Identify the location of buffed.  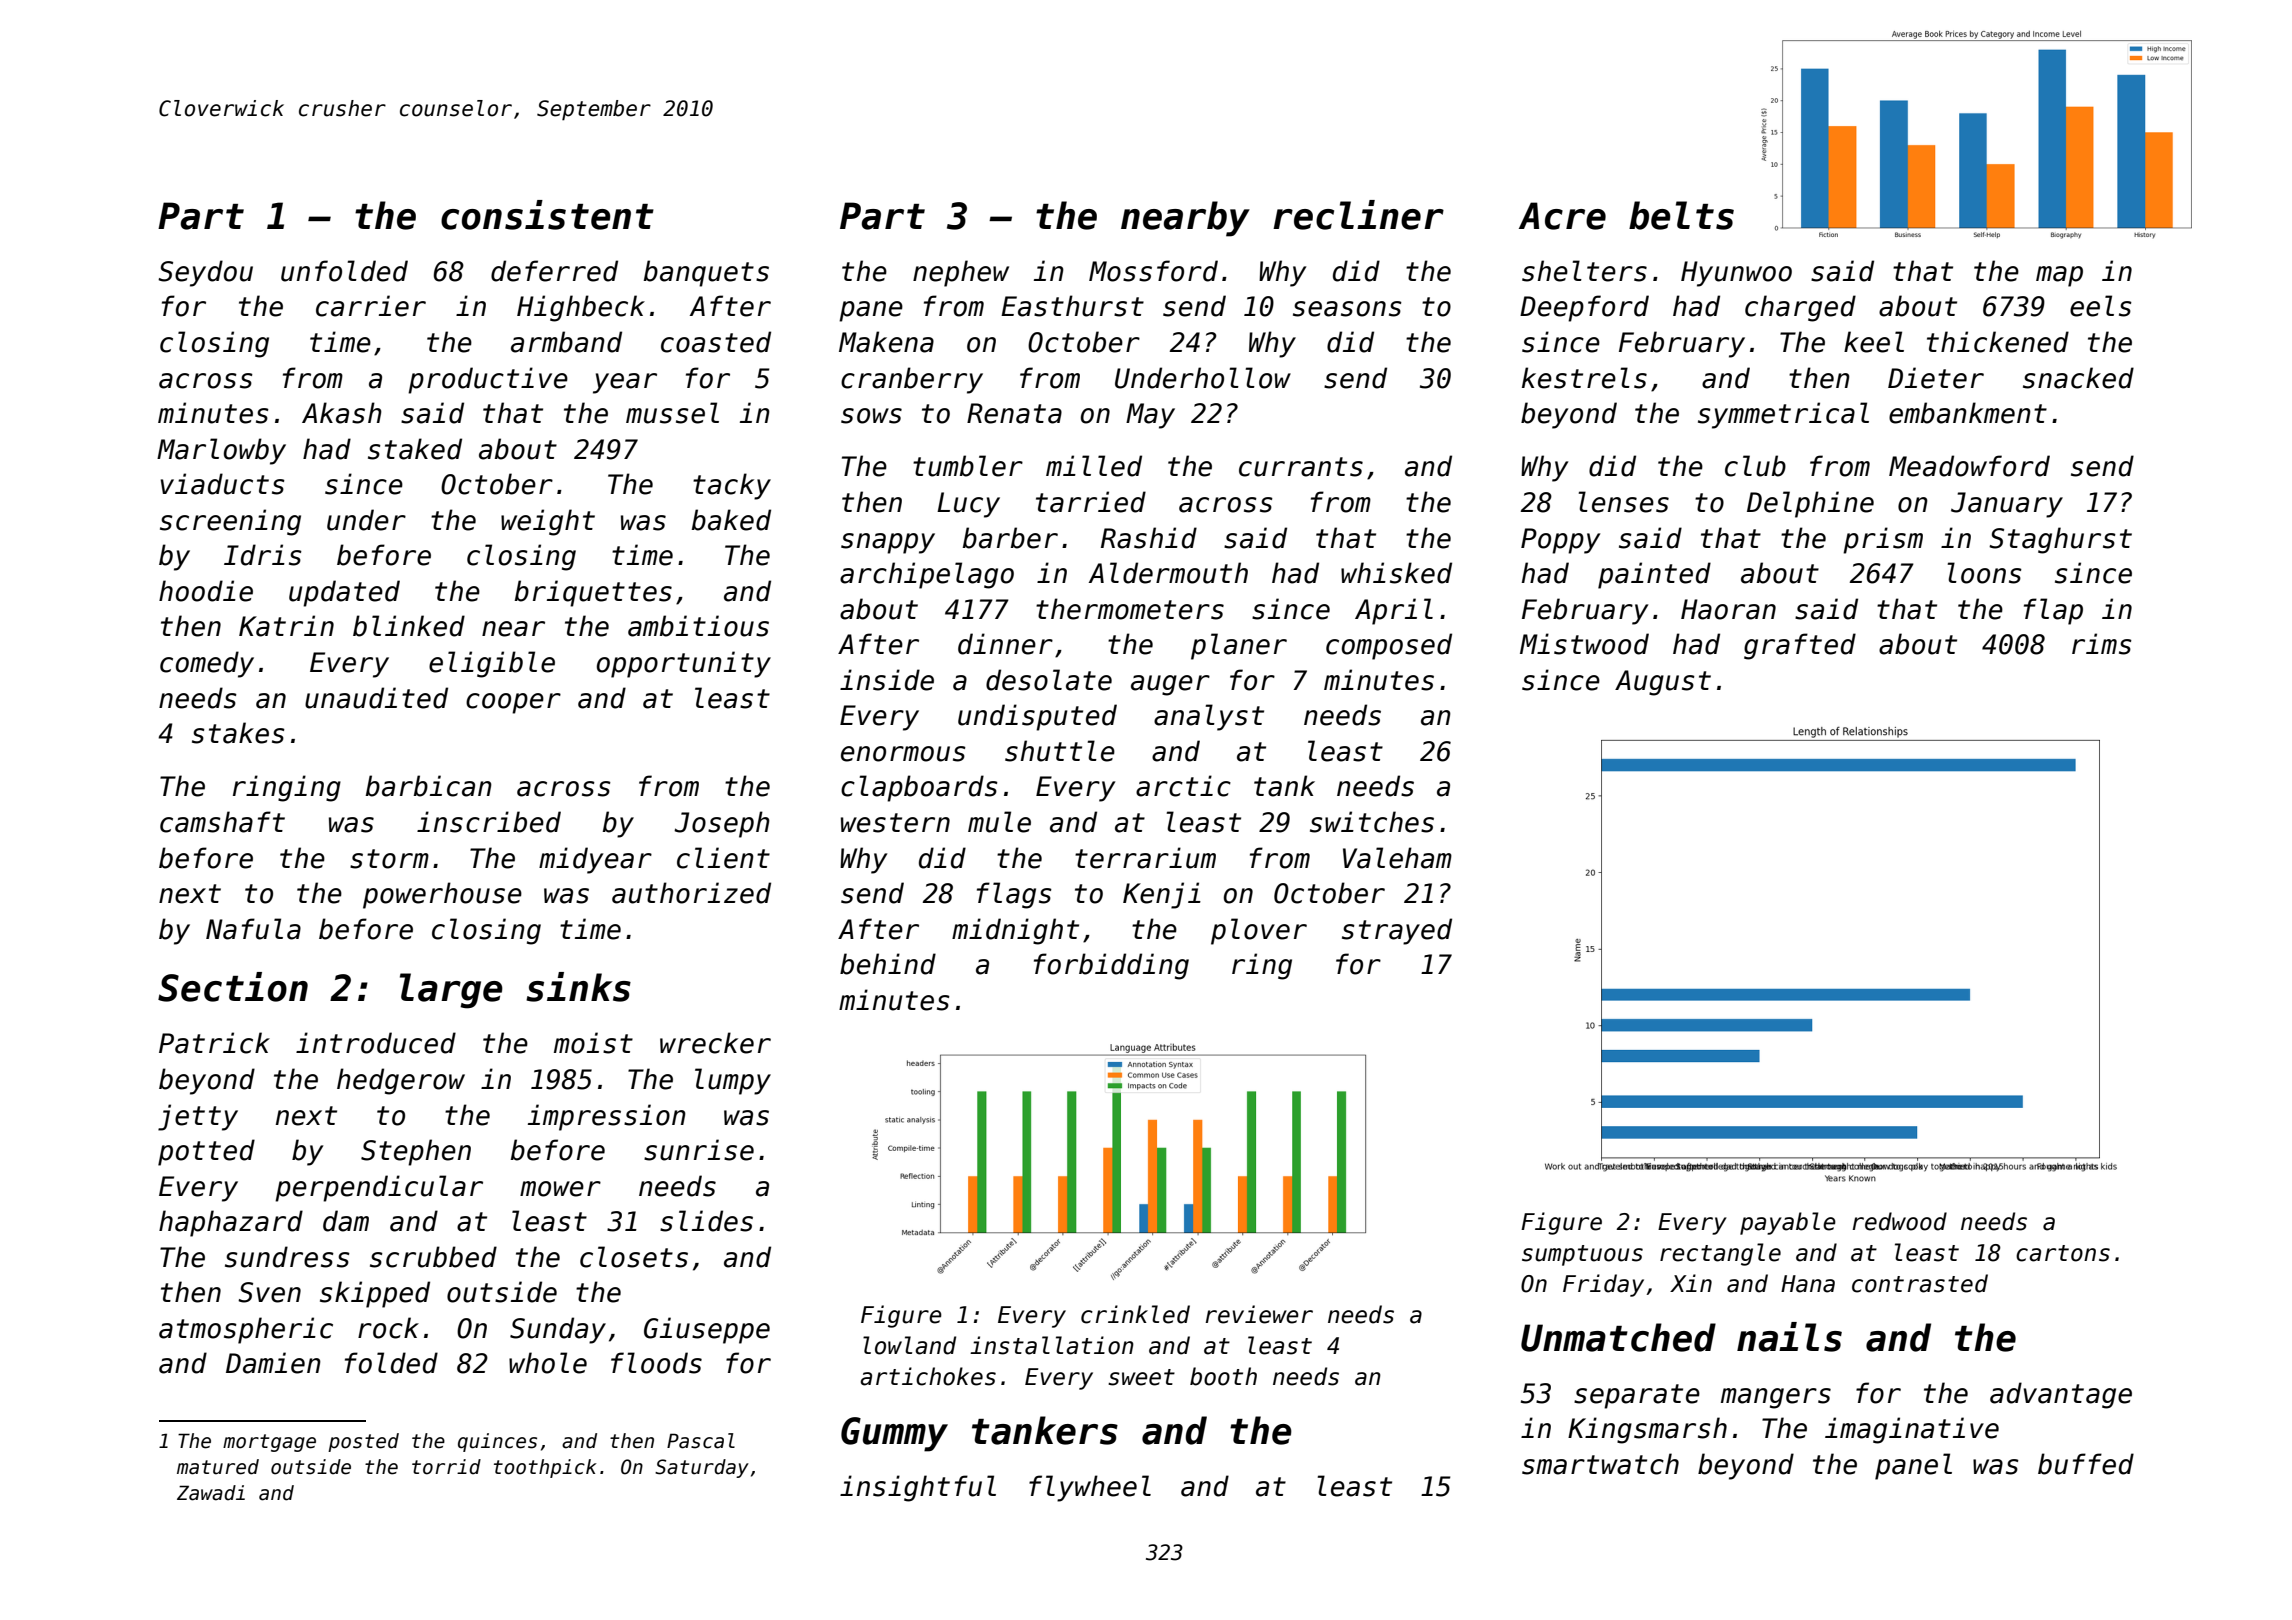
(2086, 1464).
